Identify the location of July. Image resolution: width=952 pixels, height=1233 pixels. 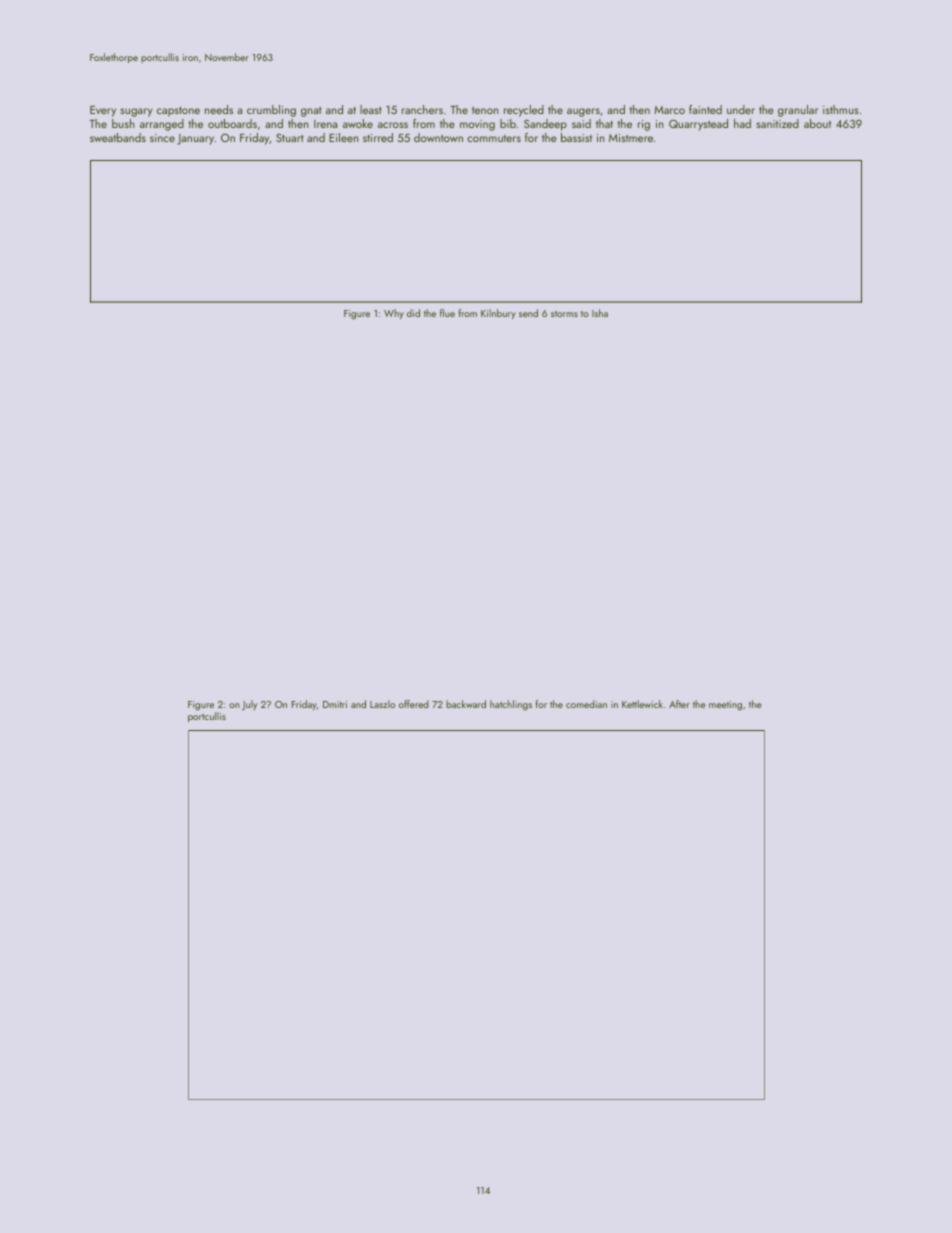
(249, 705).
